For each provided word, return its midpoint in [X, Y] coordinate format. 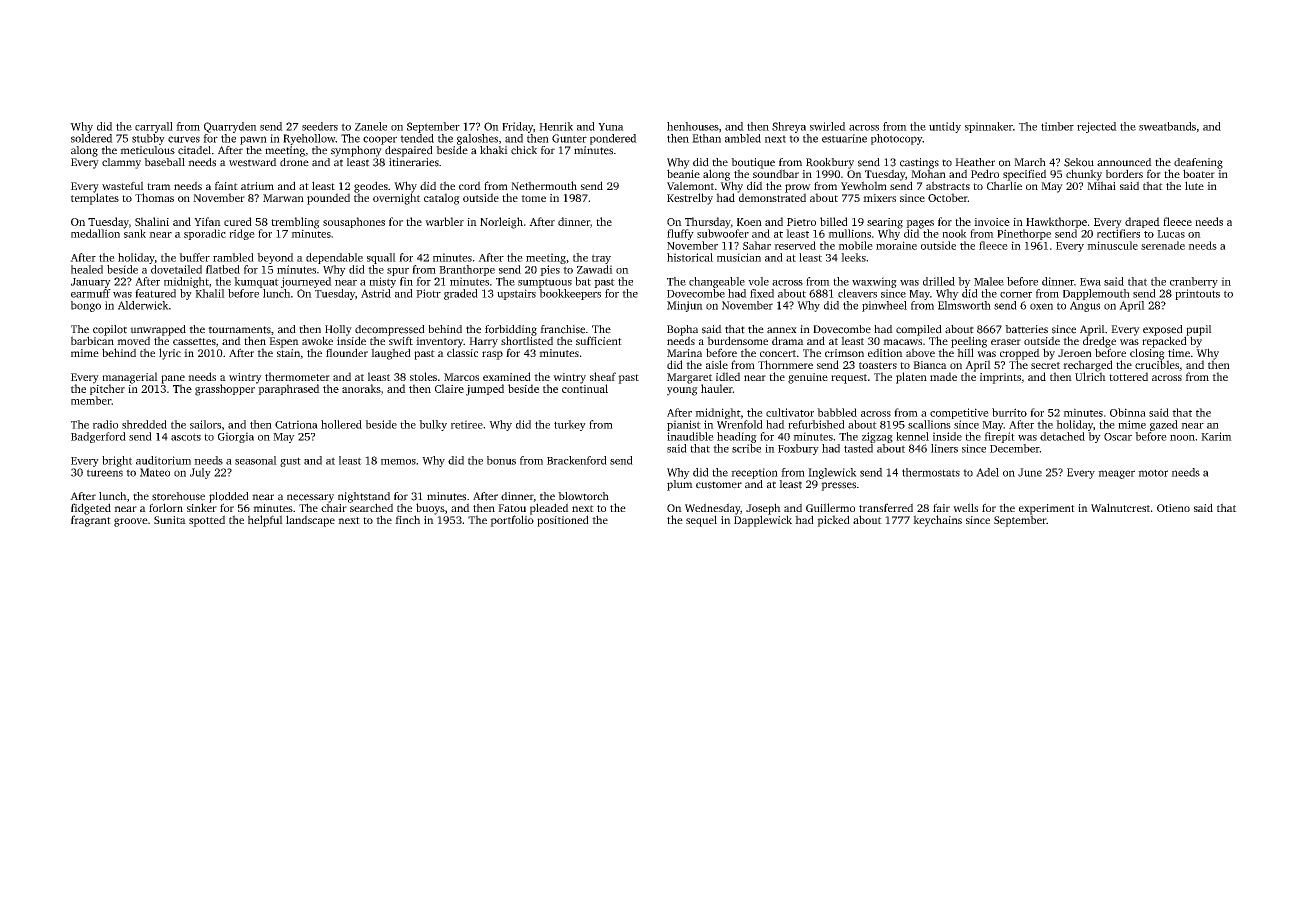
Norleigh [501, 223]
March [1030, 162]
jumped [485, 390]
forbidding [511, 330]
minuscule [1112, 245]
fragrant [91, 521]
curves [184, 139]
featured [155, 293]
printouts [1197, 294]
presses [838, 486]
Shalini [152, 221]
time [1179, 353]
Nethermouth [544, 185]
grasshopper [225, 390]
